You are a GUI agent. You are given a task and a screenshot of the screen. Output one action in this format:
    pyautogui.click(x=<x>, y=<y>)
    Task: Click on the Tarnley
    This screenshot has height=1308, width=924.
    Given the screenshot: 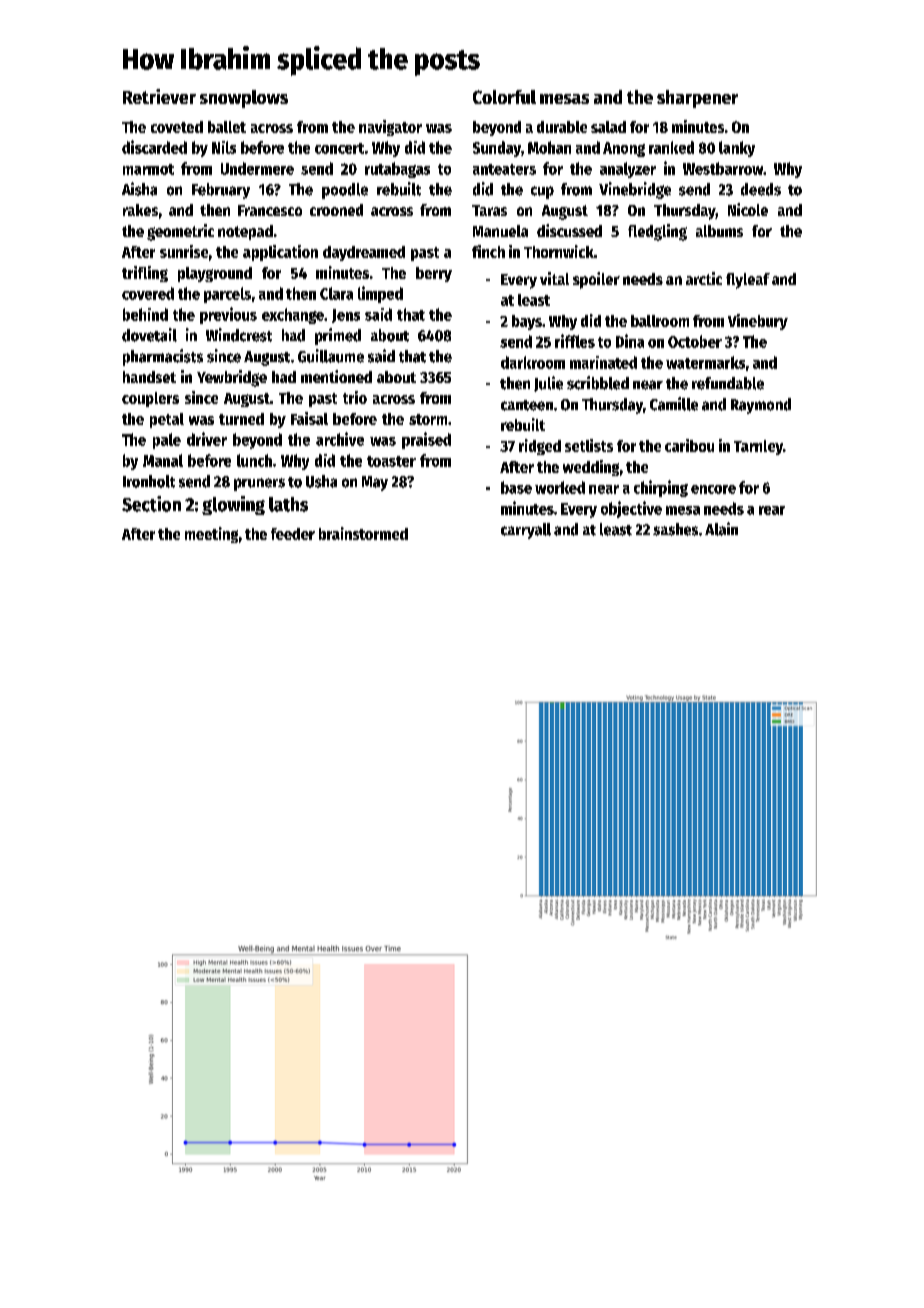 What is the action you would take?
    pyautogui.click(x=758, y=447)
